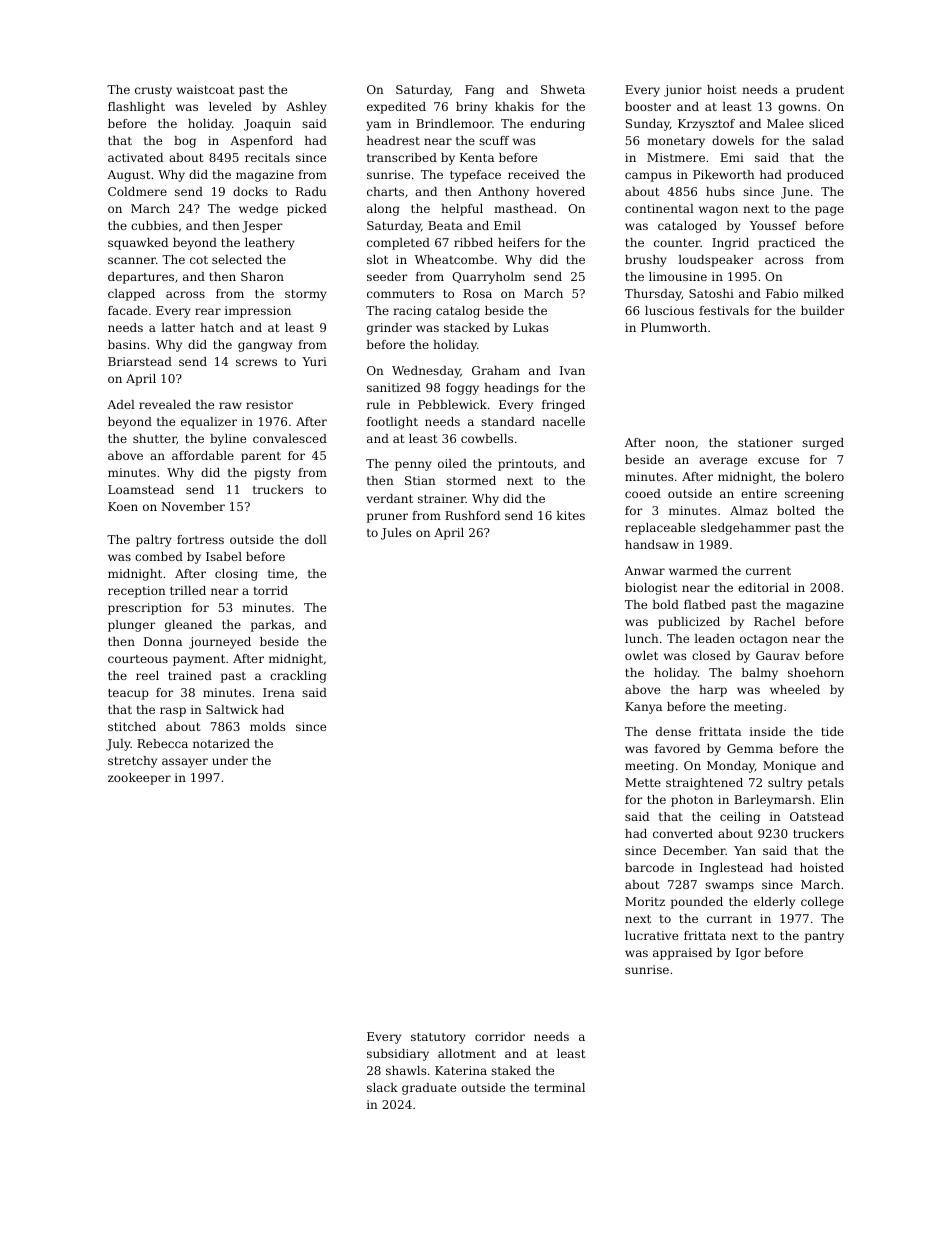  Describe the element at coordinates (236, 575) in the image. I see `closing` at that location.
